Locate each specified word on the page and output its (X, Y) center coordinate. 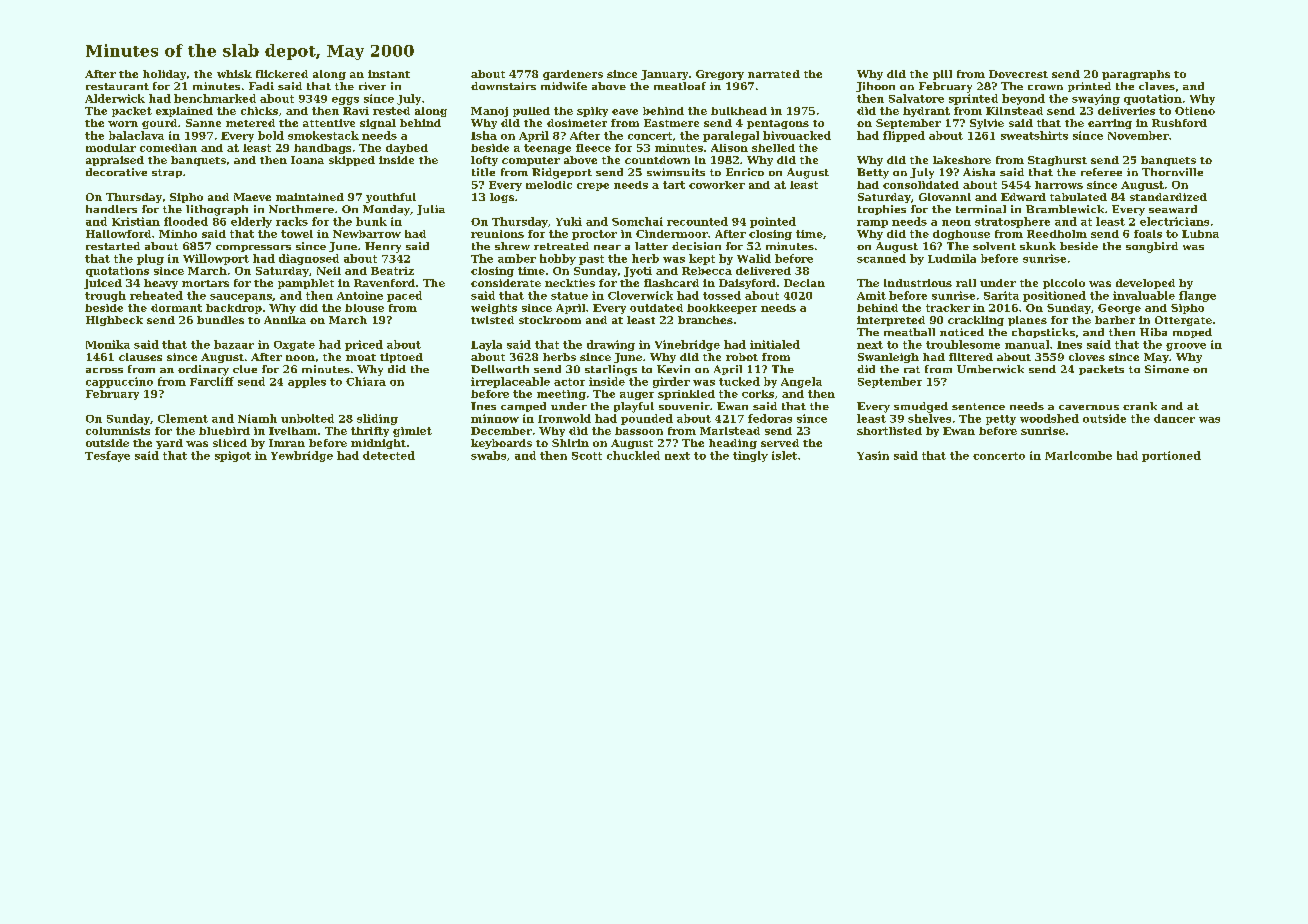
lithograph (217, 210)
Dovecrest (1018, 74)
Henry (383, 247)
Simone (1167, 369)
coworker (717, 185)
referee (1101, 172)
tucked (739, 381)
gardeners (573, 75)
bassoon (639, 431)
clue (245, 369)
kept (702, 259)
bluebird (224, 431)
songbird (1152, 247)
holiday (164, 75)
